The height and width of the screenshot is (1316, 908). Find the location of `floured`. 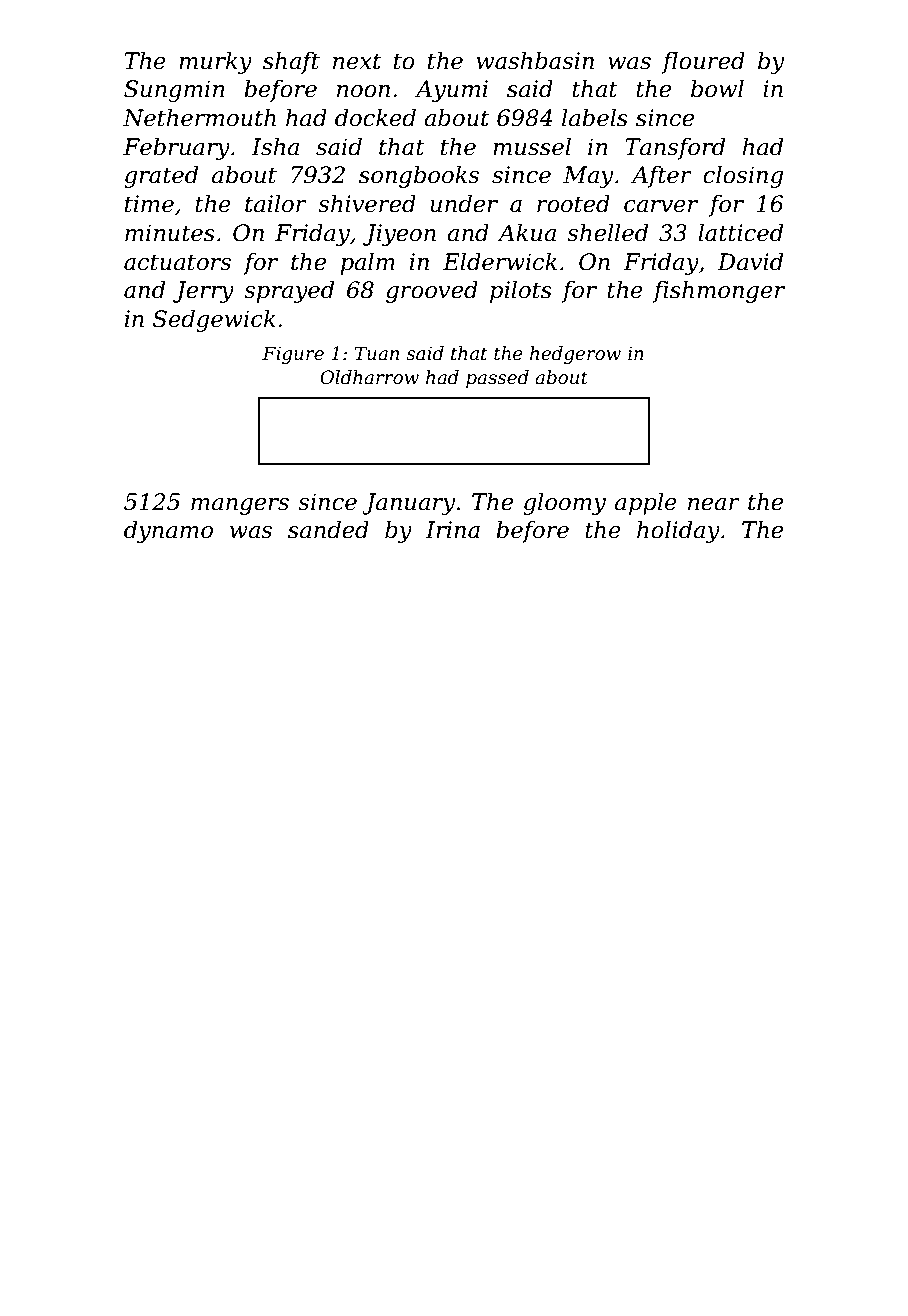

floured is located at coordinates (703, 63).
